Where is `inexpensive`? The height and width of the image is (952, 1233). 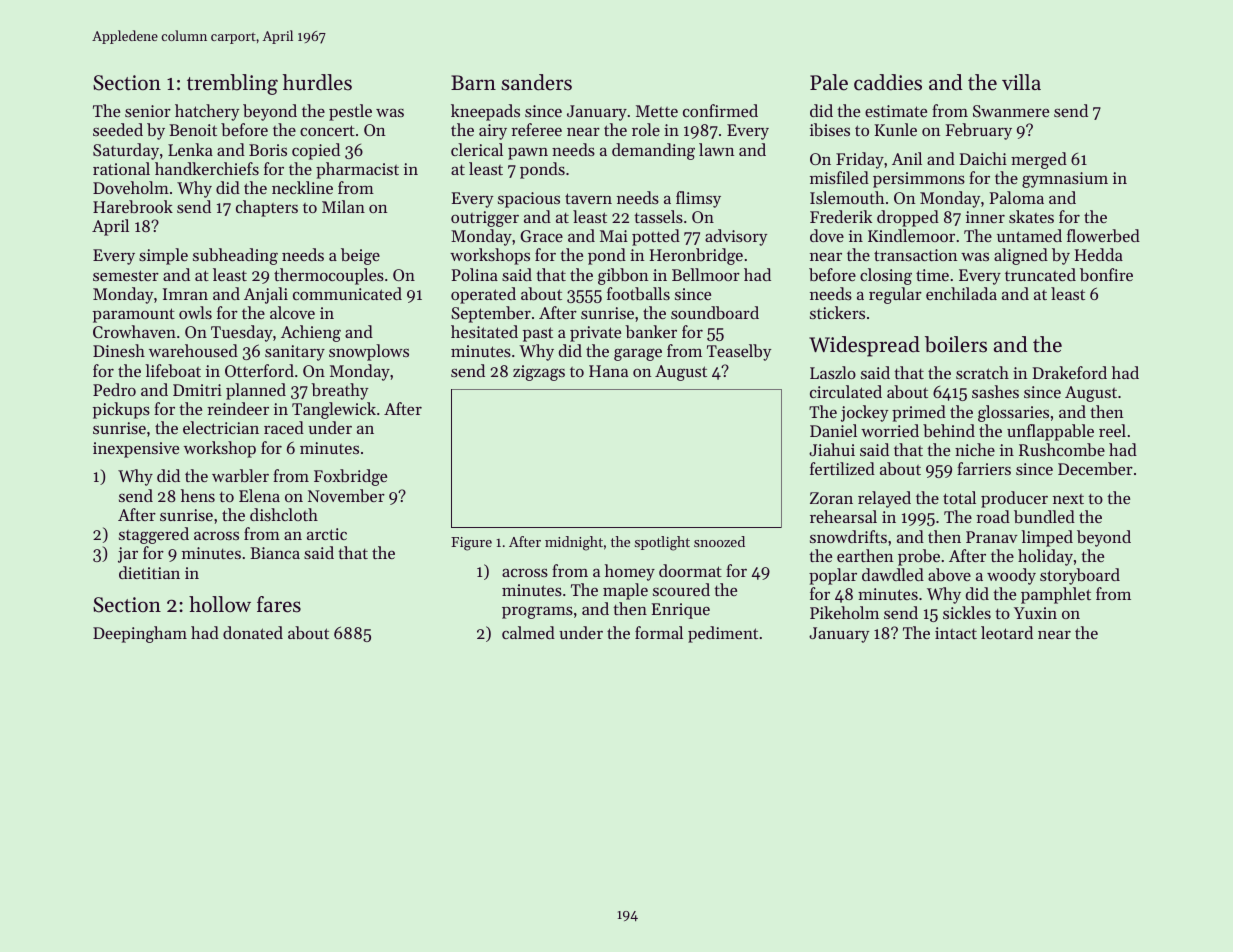 inexpensive is located at coordinates (136, 450).
